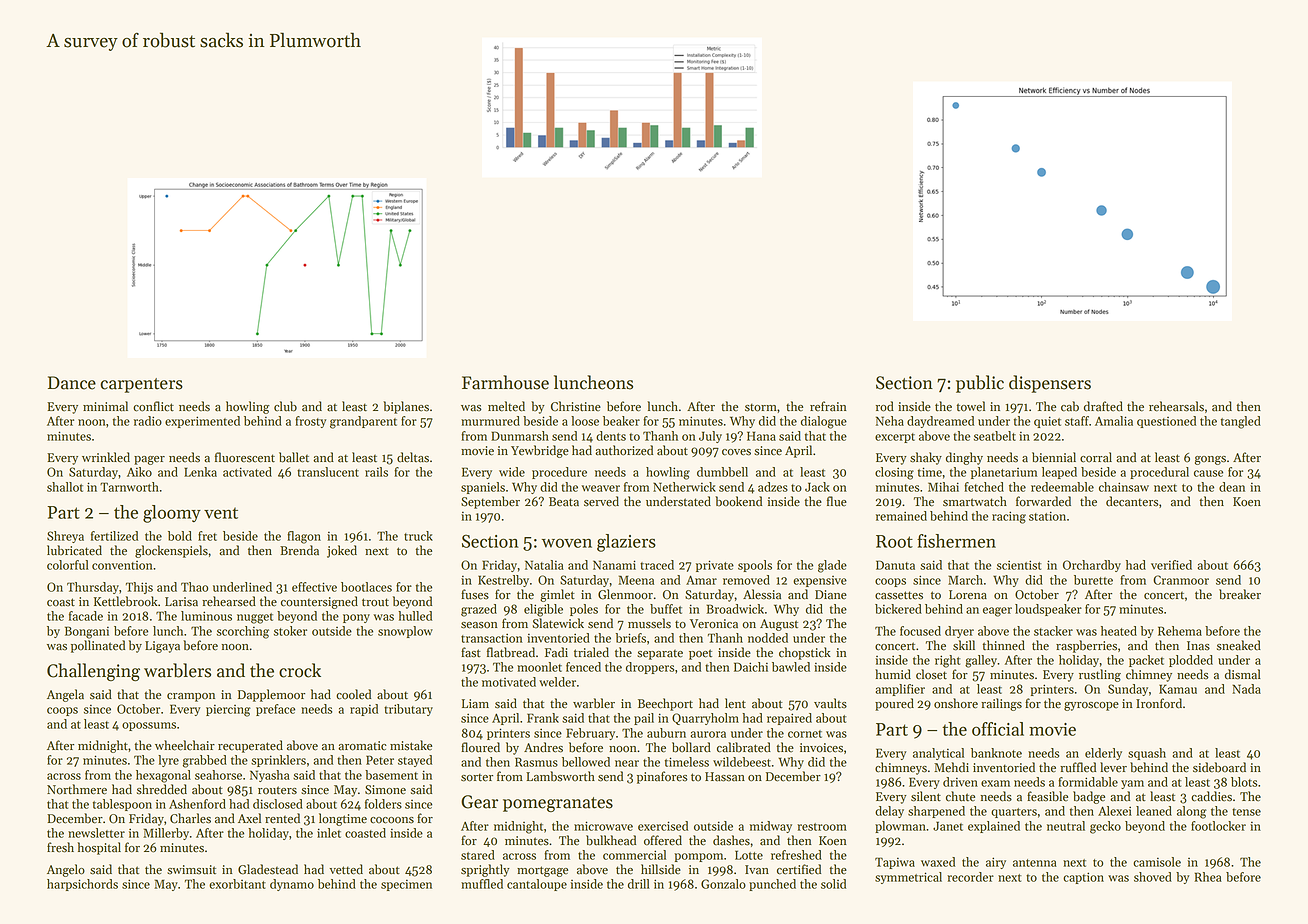  I want to click on specimen, so click(406, 885).
